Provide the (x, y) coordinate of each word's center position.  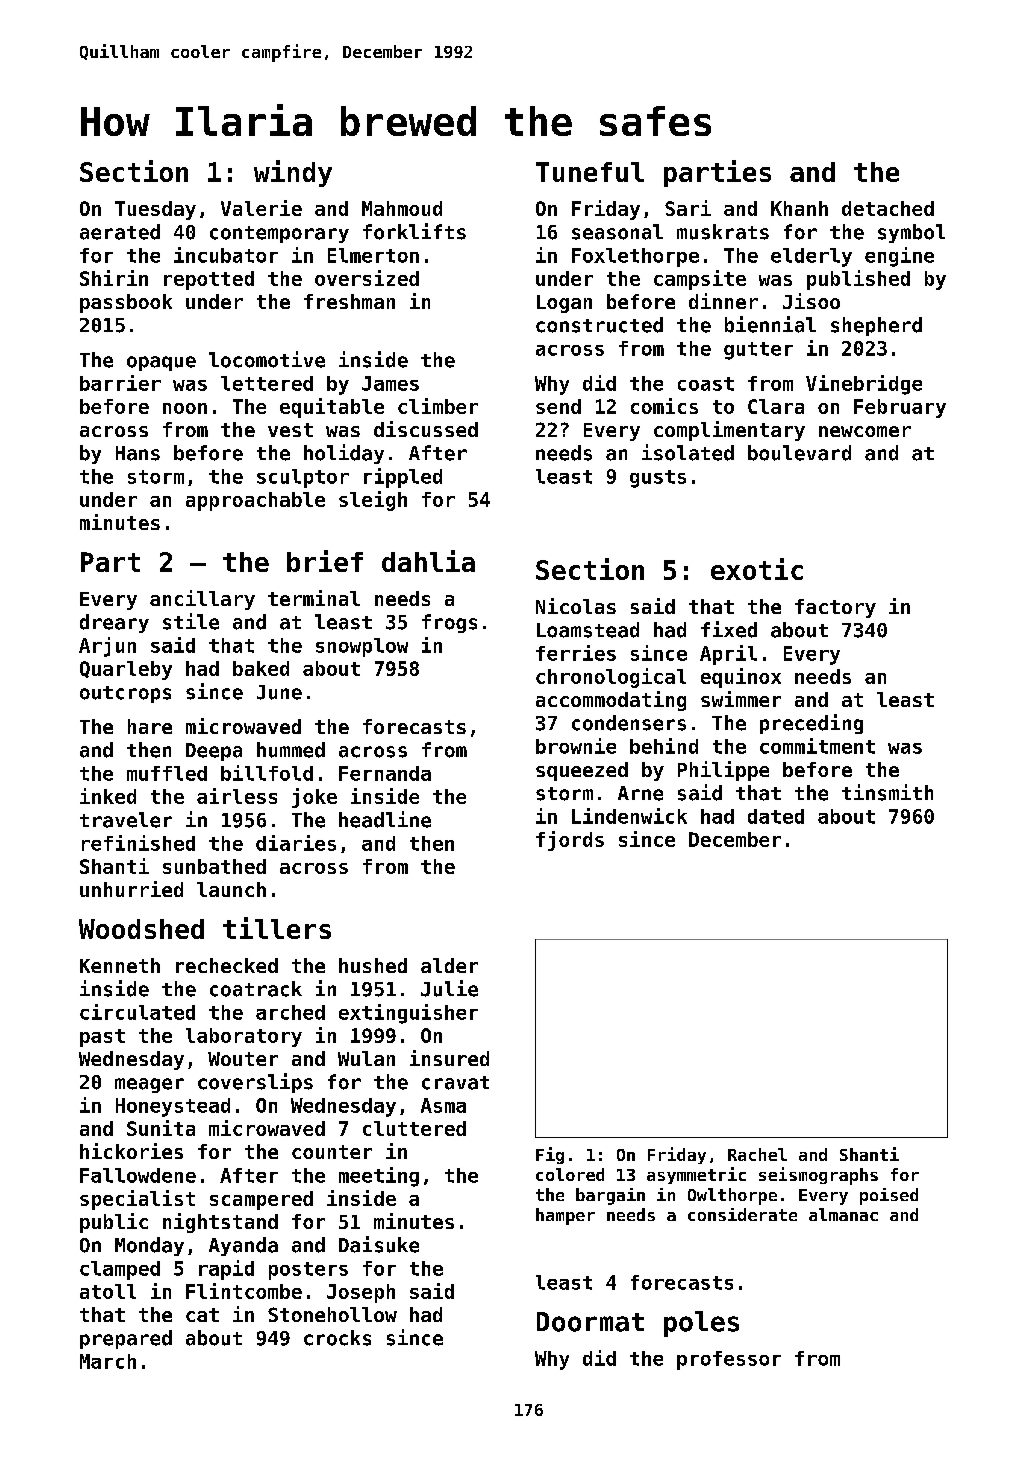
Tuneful (590, 172)
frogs (449, 623)
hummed (291, 750)
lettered (267, 383)
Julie (449, 988)
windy (293, 173)
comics (664, 406)
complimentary (729, 431)
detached (888, 208)
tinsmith (887, 792)
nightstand (220, 1223)
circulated (137, 1012)
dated (776, 816)
